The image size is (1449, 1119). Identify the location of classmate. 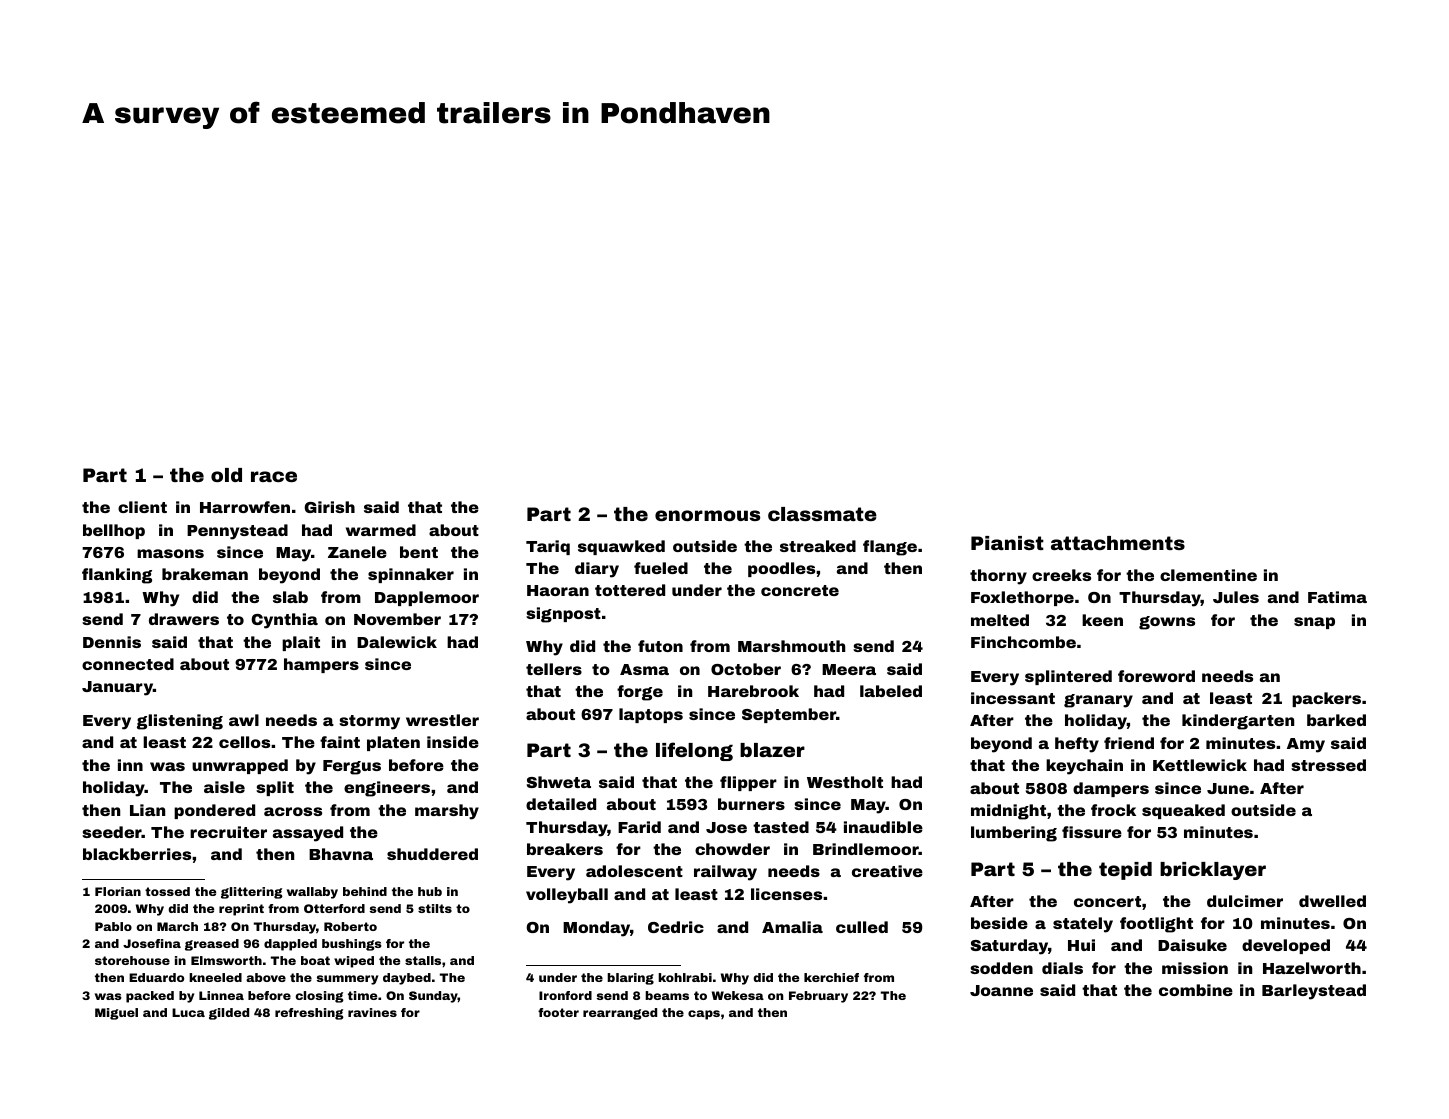
(822, 514).
